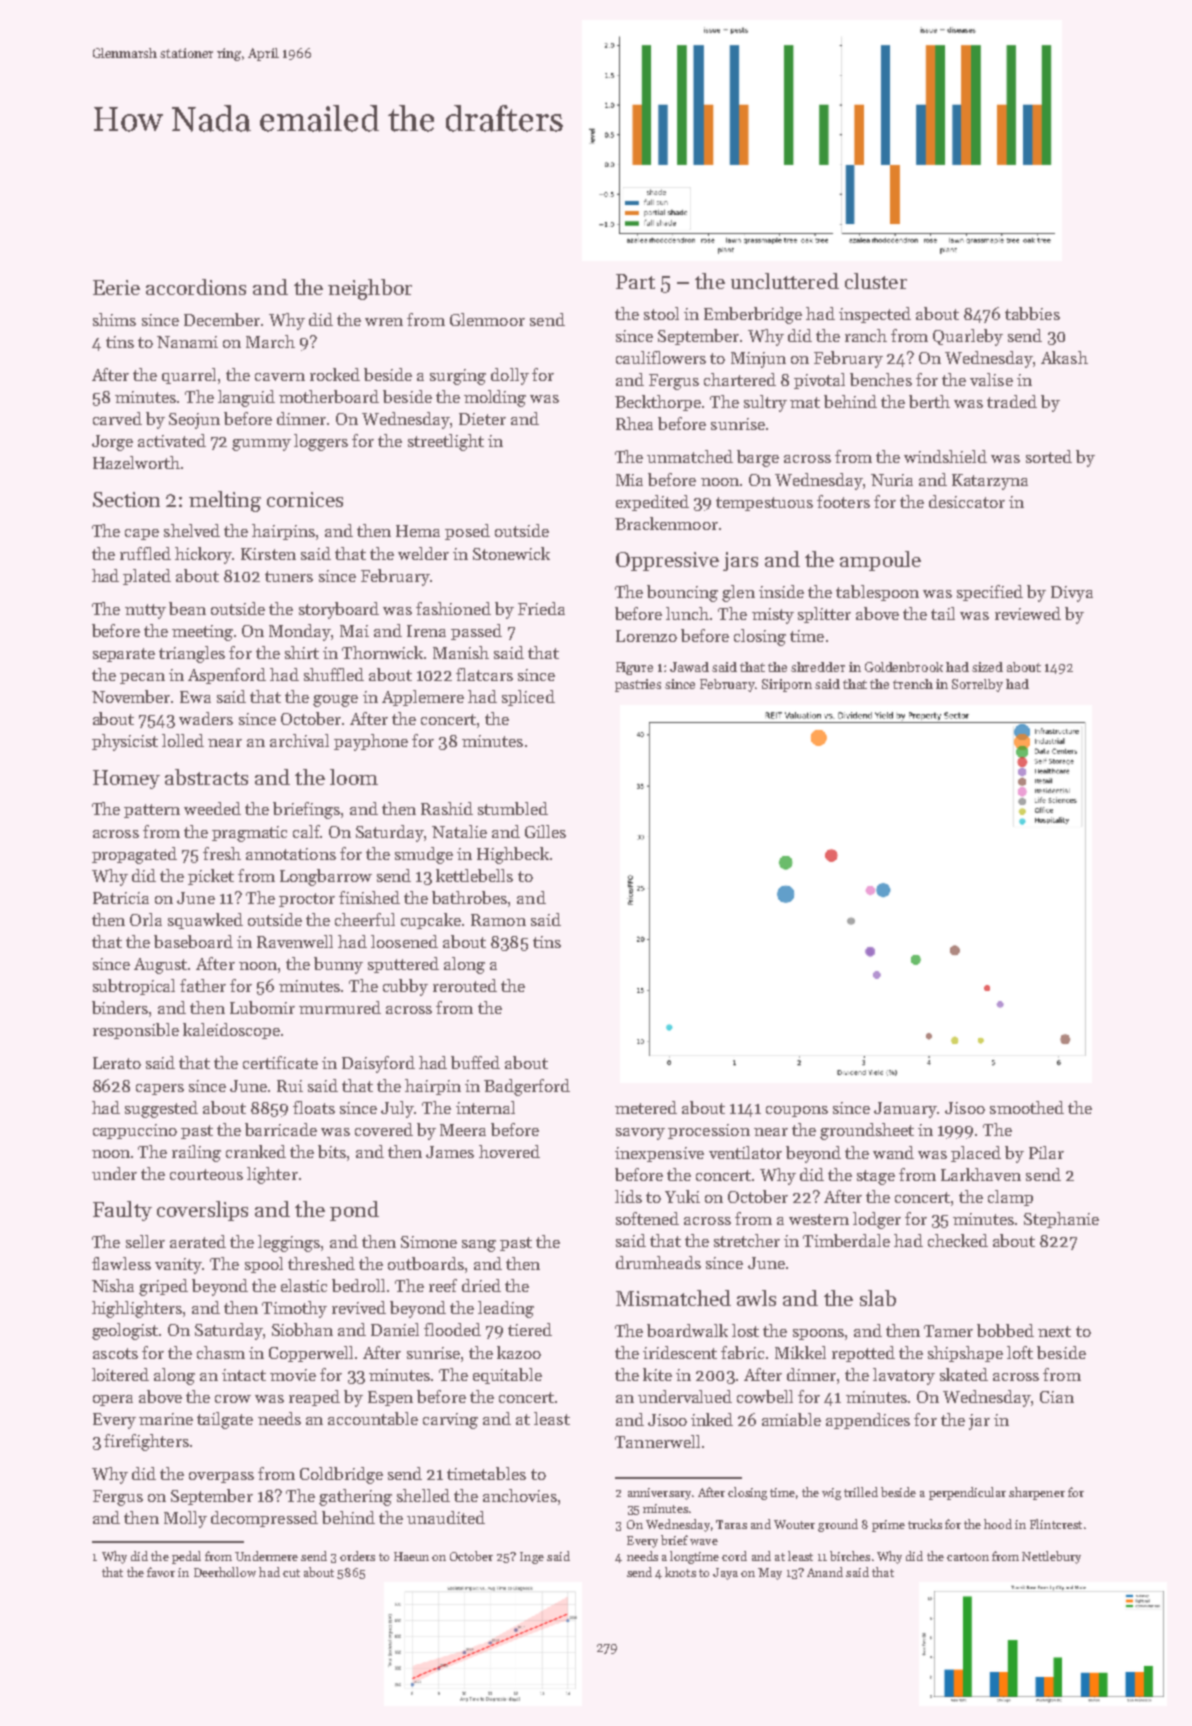  What do you see at coordinates (384, 322) in the document?
I see `wren` at bounding box center [384, 322].
